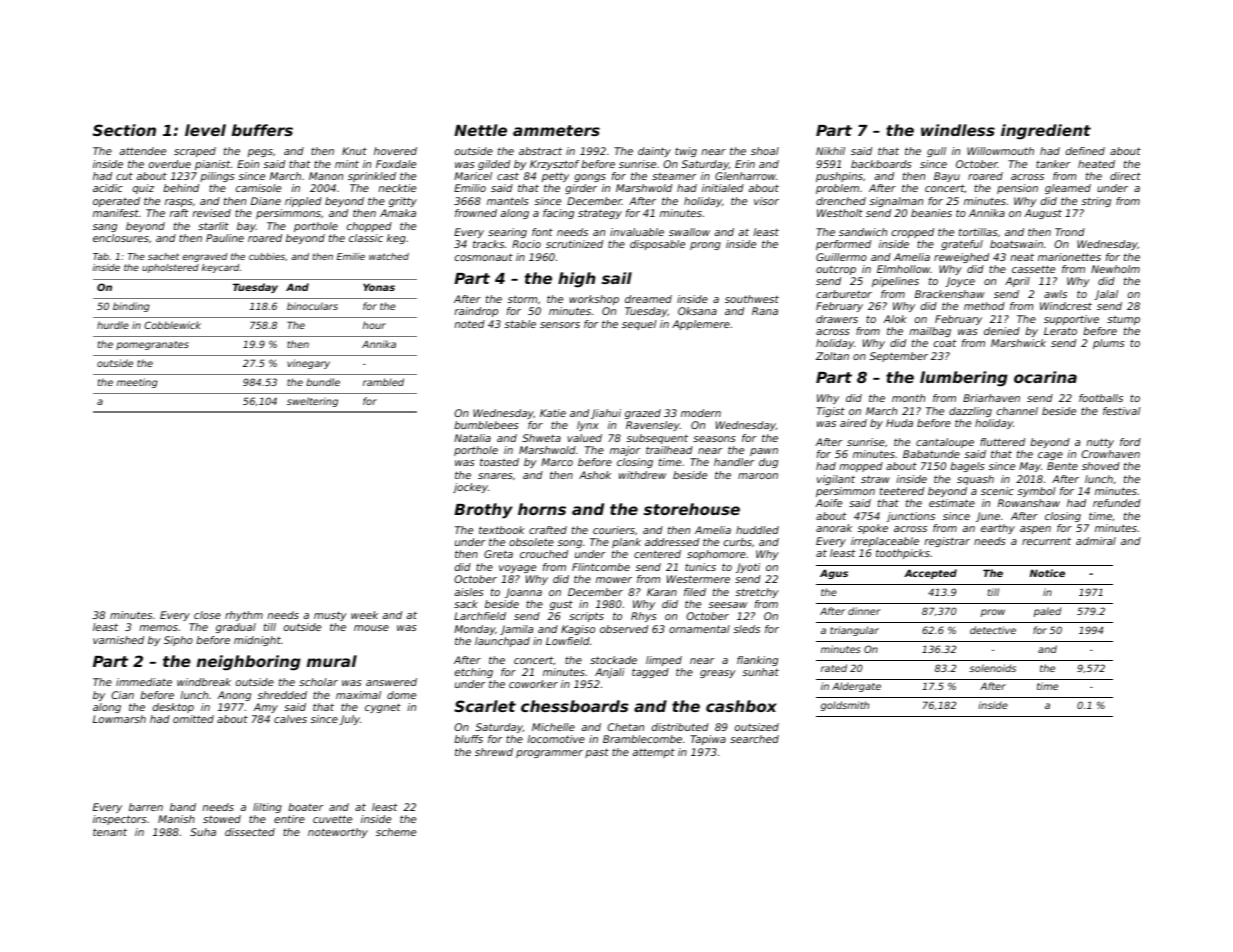 This screenshot has width=1233, height=952. I want to click on Section, so click(124, 130).
